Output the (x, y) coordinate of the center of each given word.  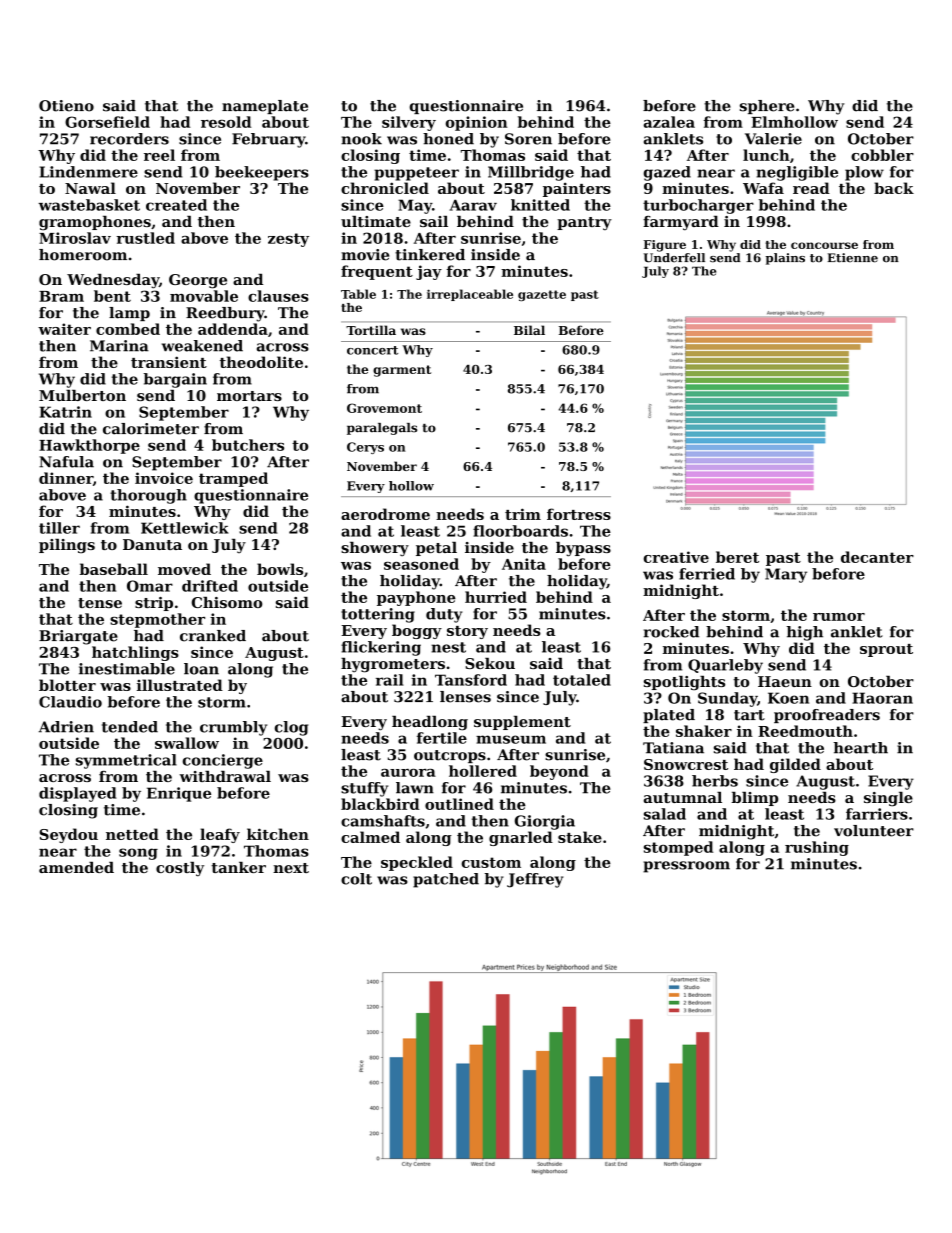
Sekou (490, 663)
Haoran (882, 698)
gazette (542, 295)
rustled (145, 238)
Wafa (763, 188)
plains (785, 259)
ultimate (376, 221)
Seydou (68, 835)
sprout (886, 650)
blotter (67, 685)
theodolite (261, 362)
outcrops (450, 756)
